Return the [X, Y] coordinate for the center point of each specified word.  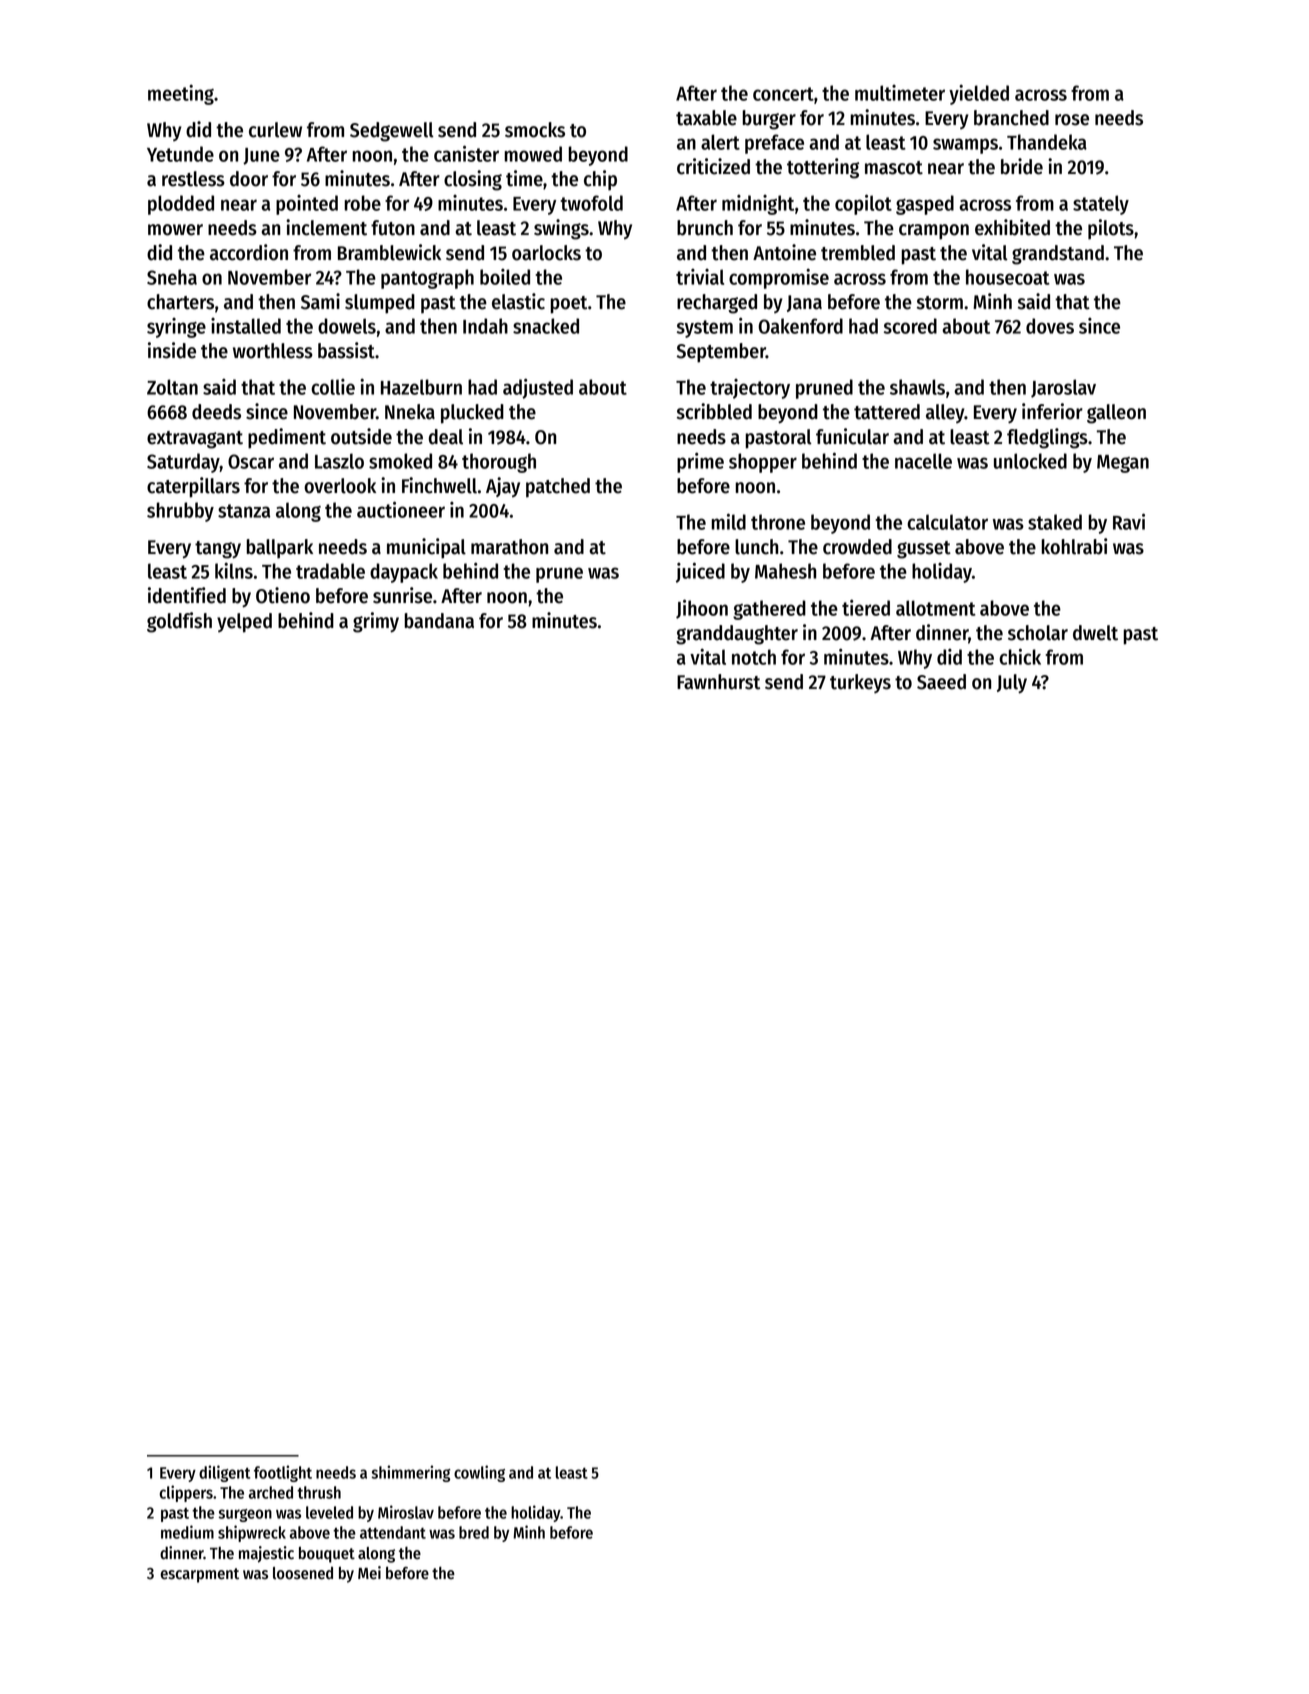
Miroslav [406, 1512]
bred [474, 1532]
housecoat [1008, 277]
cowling [479, 1473]
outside [361, 436]
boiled [505, 277]
